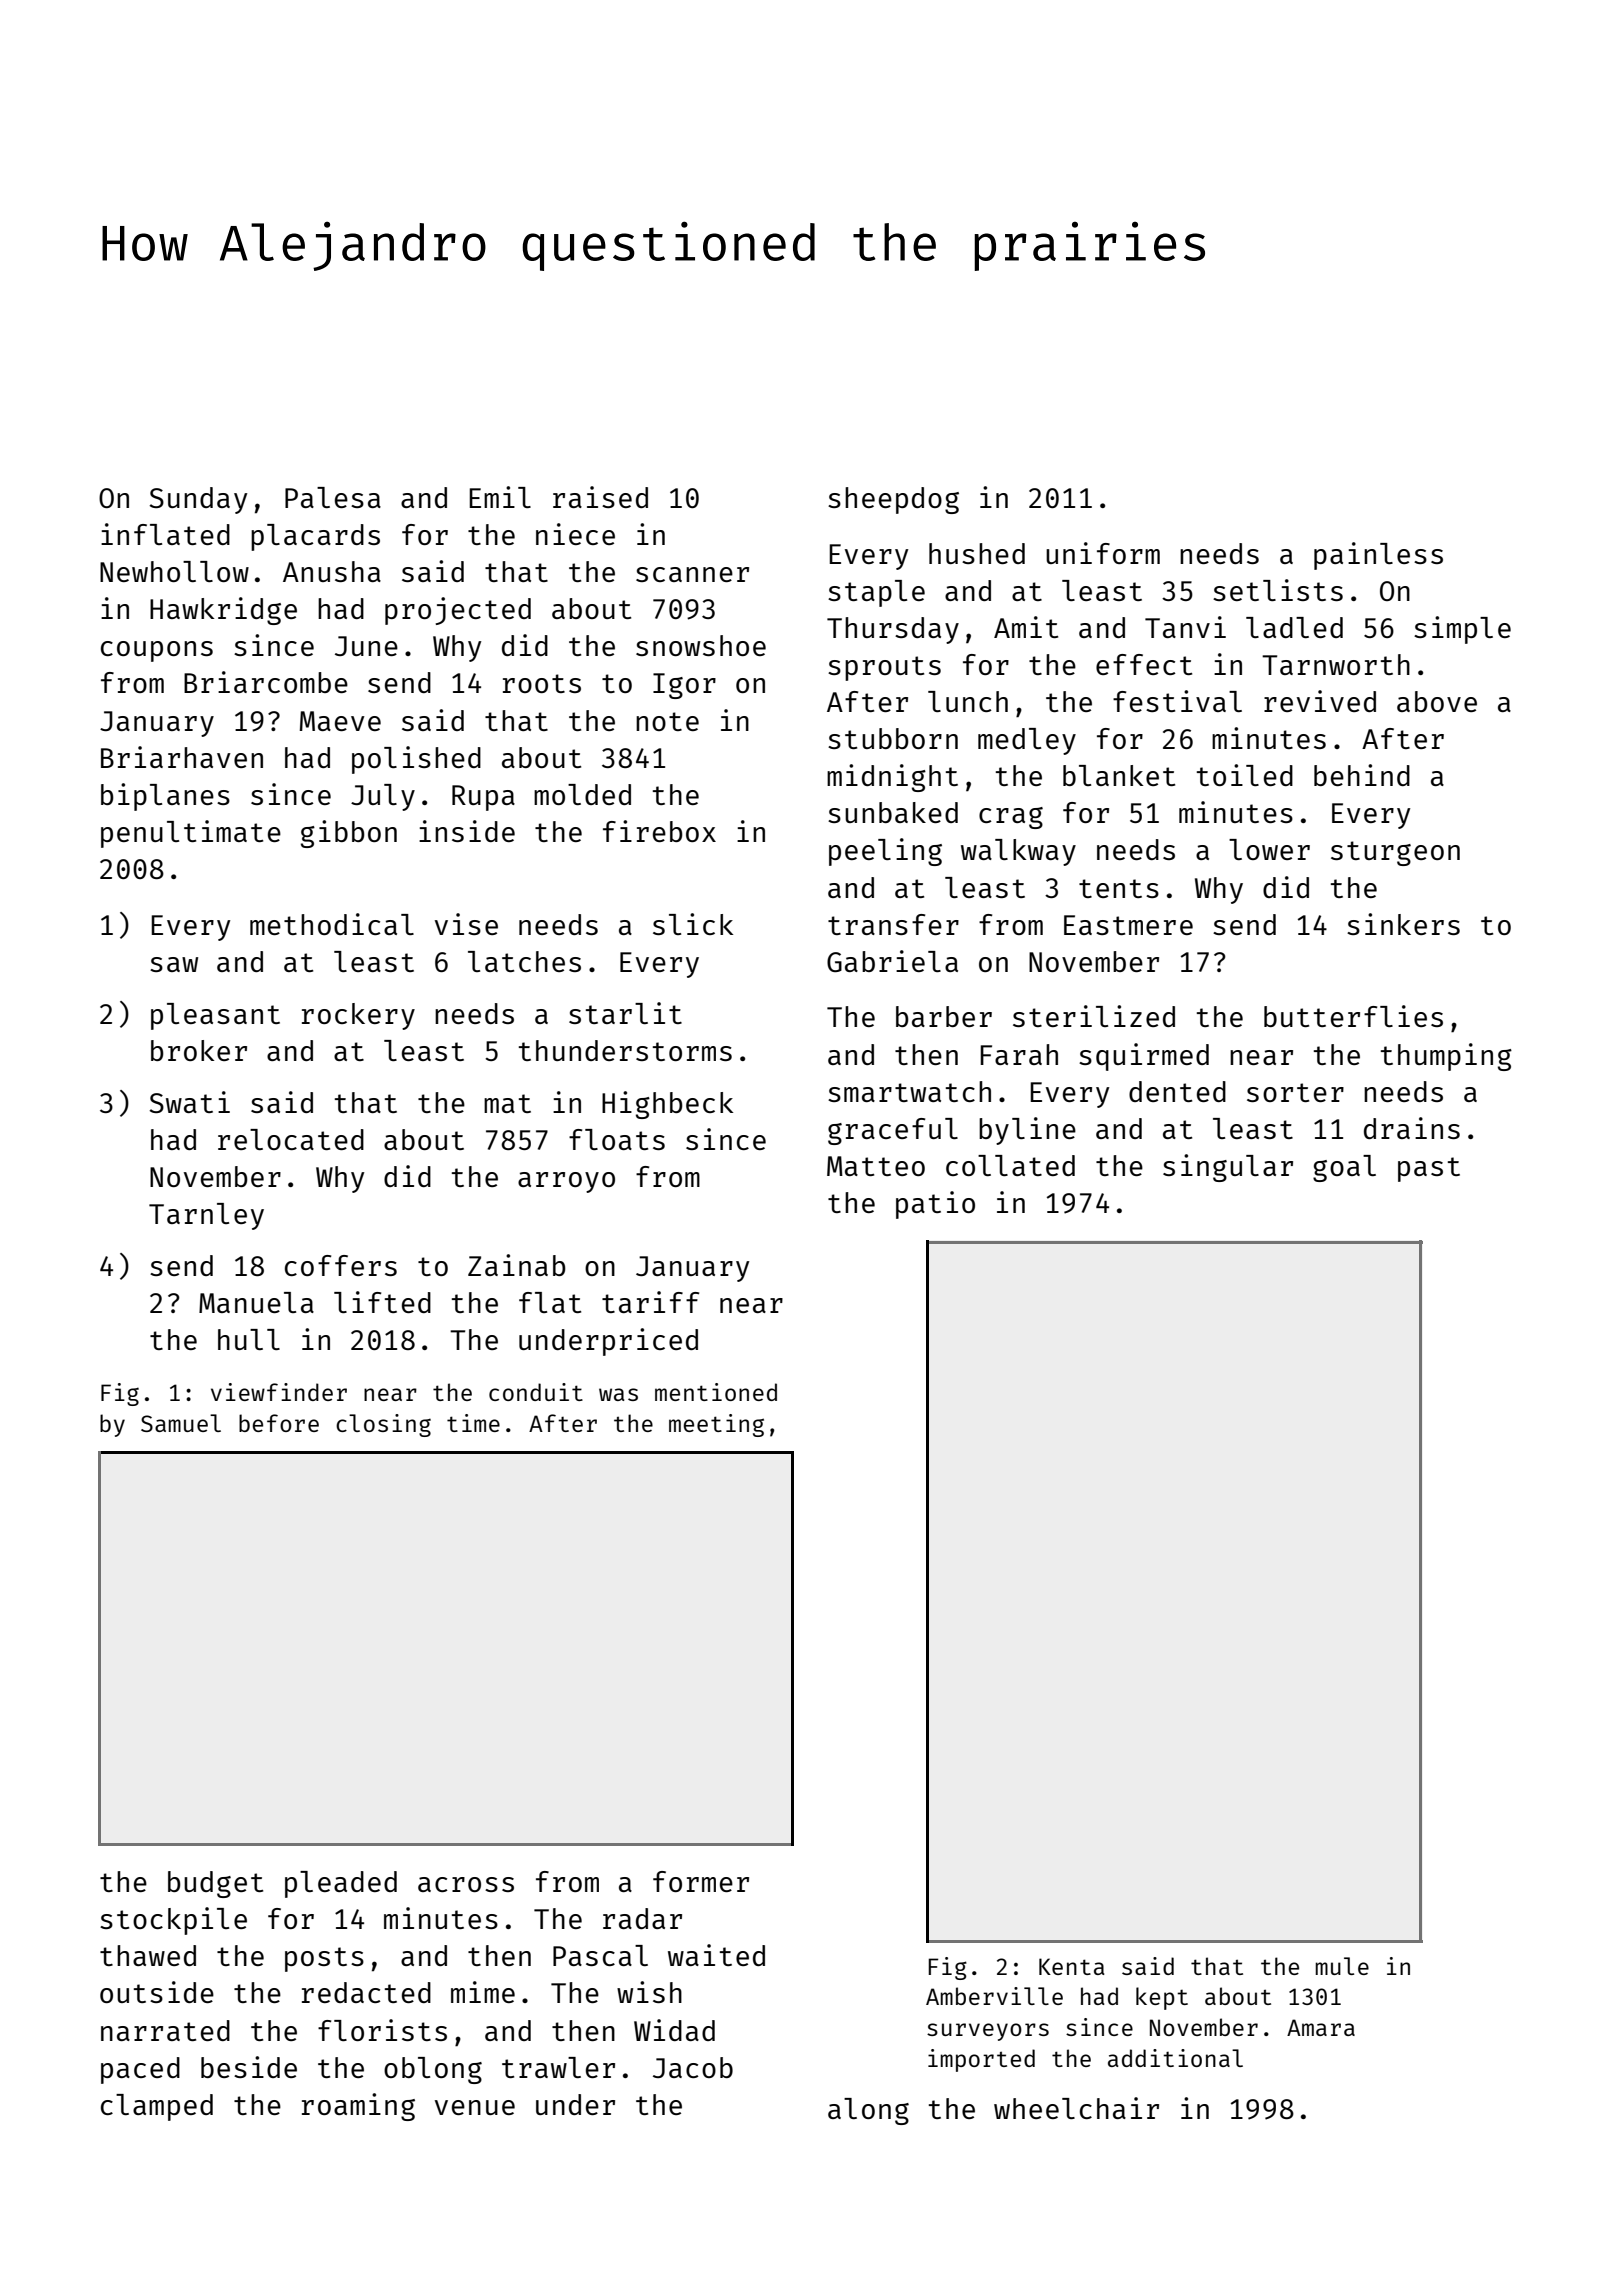  I want to click on oblong, so click(433, 2070).
